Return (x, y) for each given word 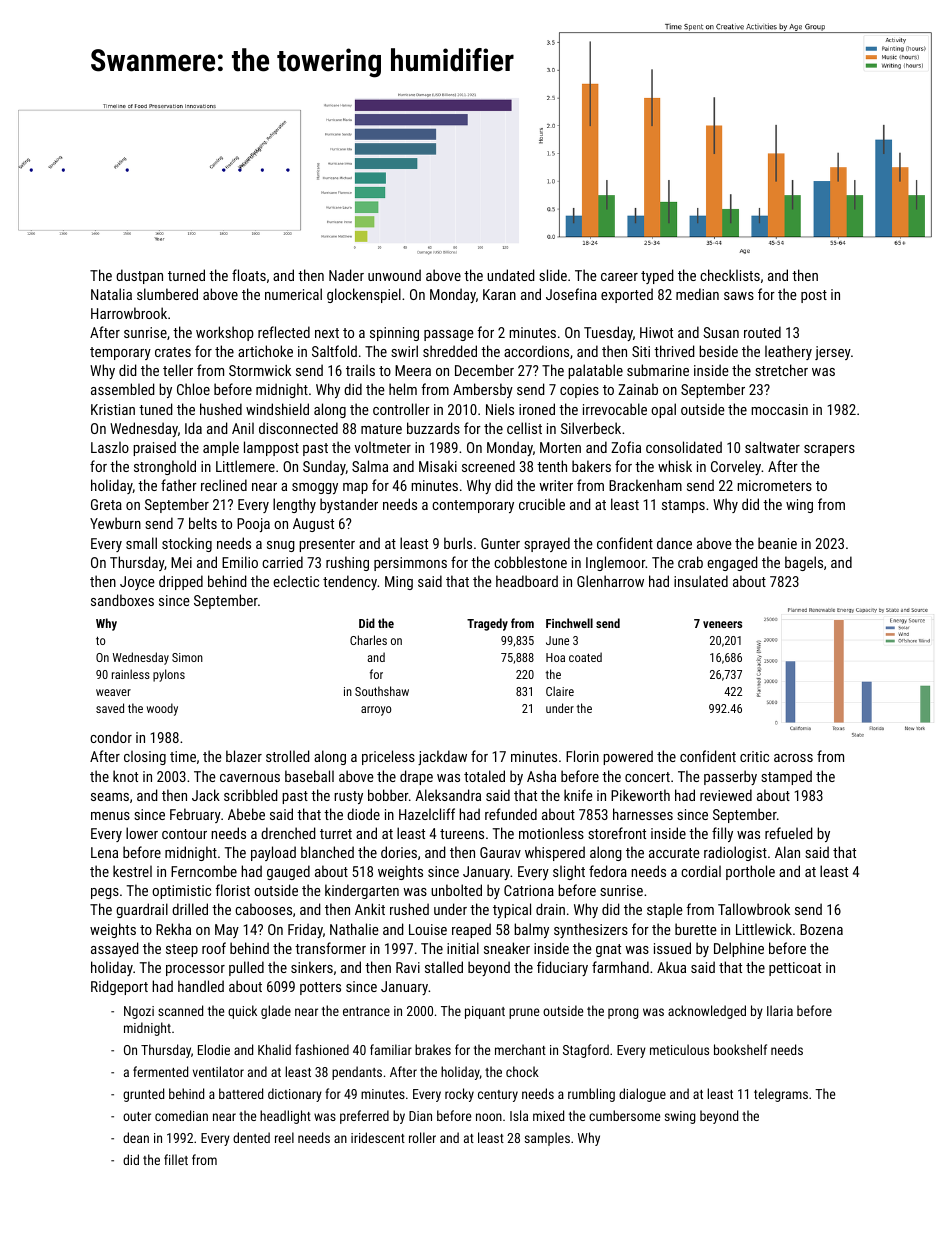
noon (489, 1117)
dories (399, 852)
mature (381, 429)
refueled (789, 833)
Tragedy (487, 624)
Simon (187, 657)
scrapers (829, 450)
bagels (804, 563)
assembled (123, 389)
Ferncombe (204, 871)
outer (137, 1116)
